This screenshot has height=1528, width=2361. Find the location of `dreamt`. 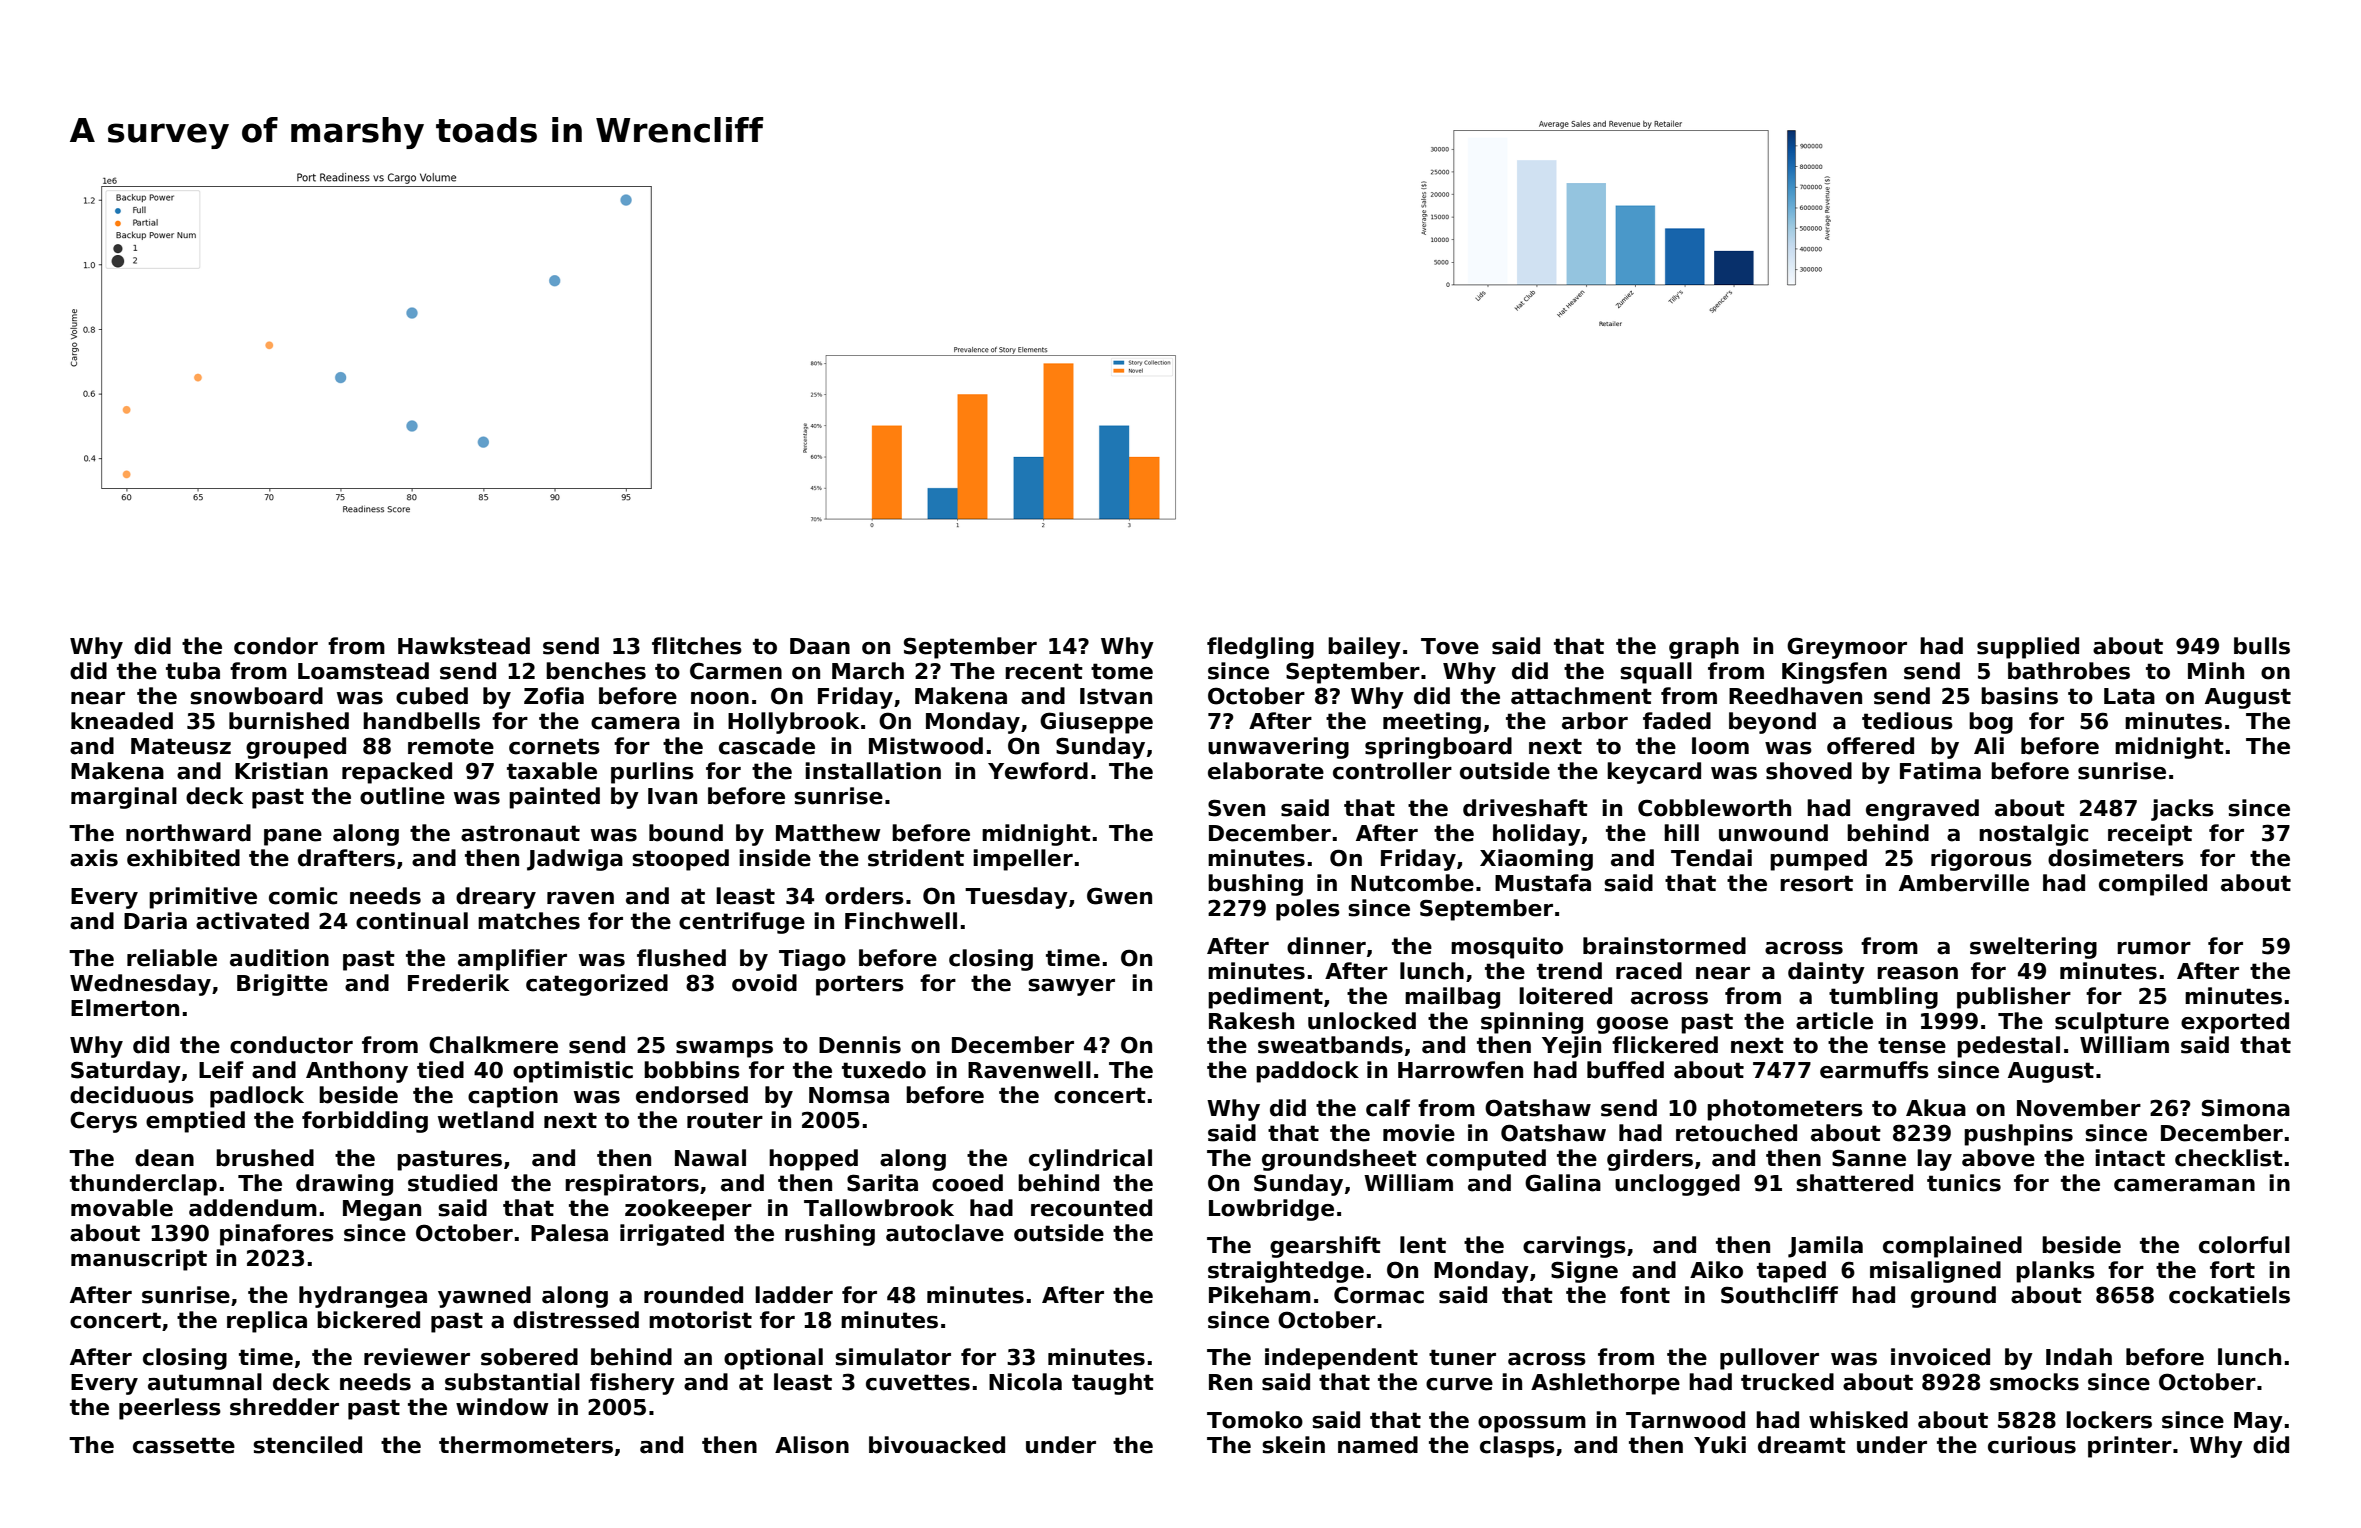

dreamt is located at coordinates (1802, 1445).
